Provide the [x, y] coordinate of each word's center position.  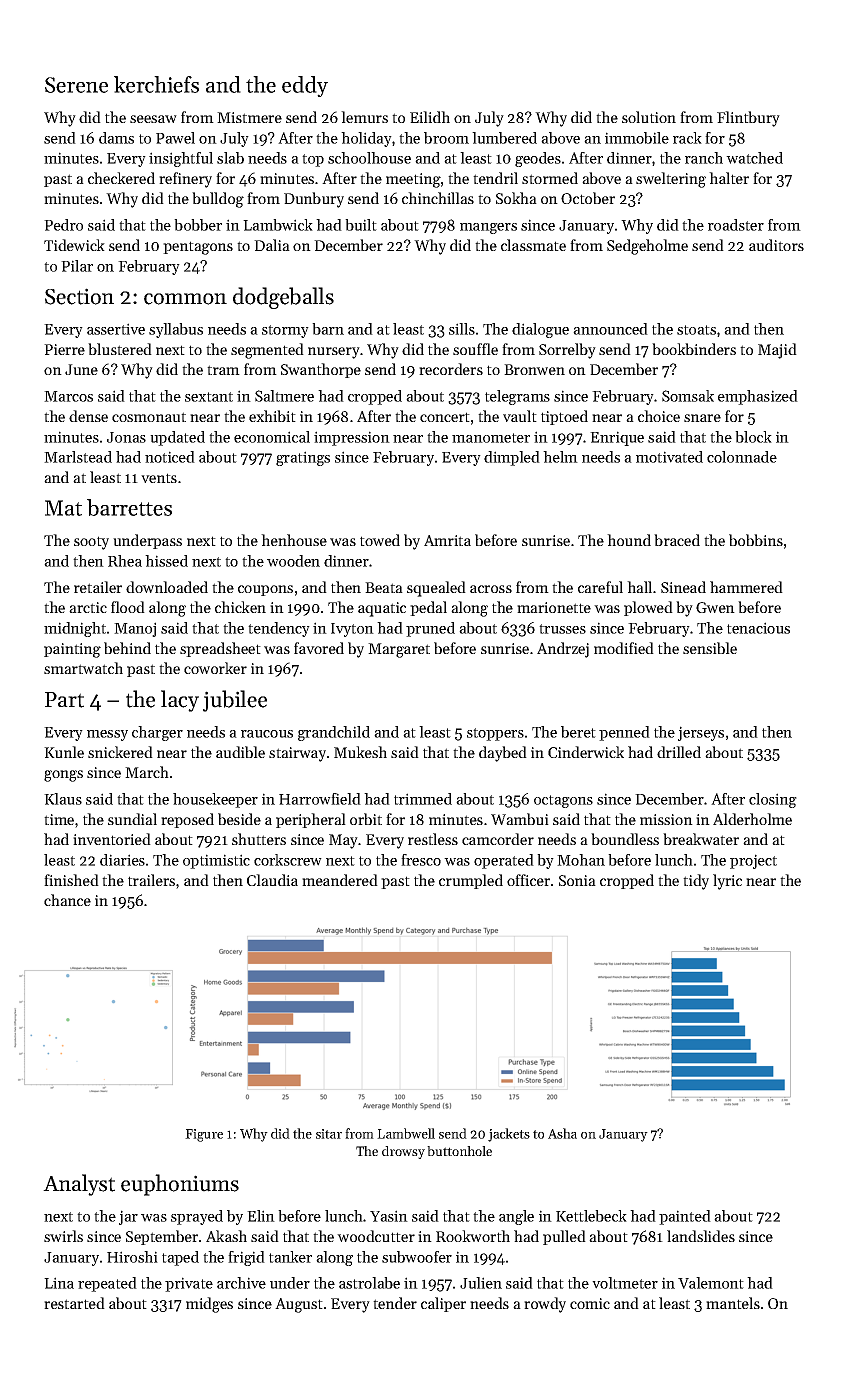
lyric [727, 882]
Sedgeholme [647, 247]
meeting [413, 180]
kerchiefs [156, 84]
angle [516, 1217]
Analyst [79, 1185]
